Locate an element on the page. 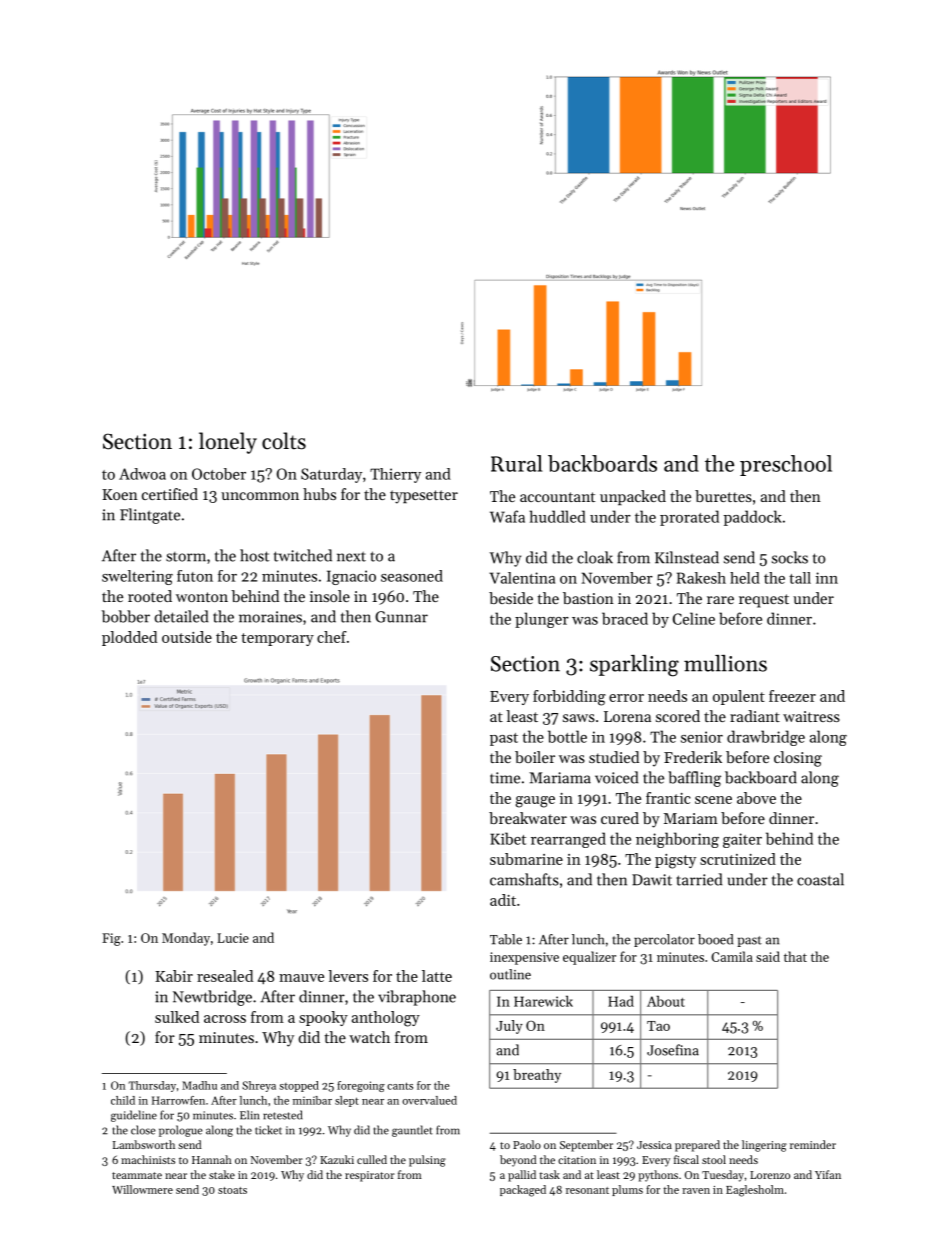 The height and width of the image is (1233, 952). lonely is located at coordinates (228, 443).
